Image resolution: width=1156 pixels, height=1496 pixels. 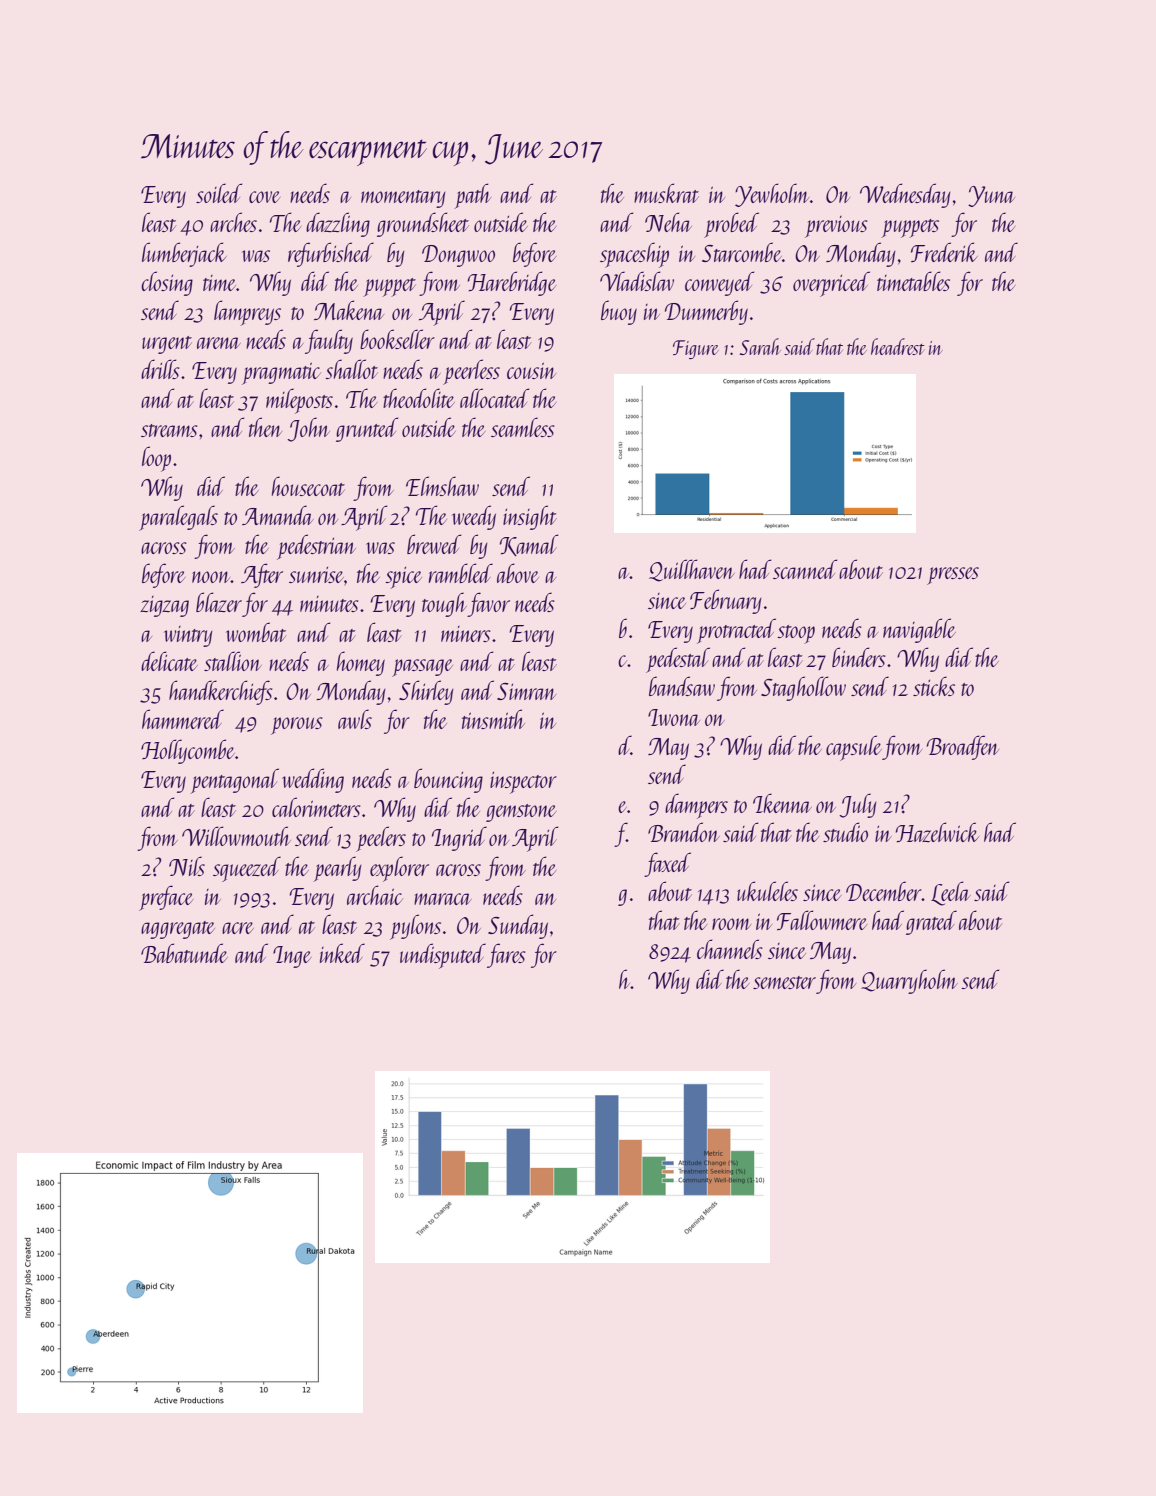 I want to click on inked, so click(x=342, y=953).
